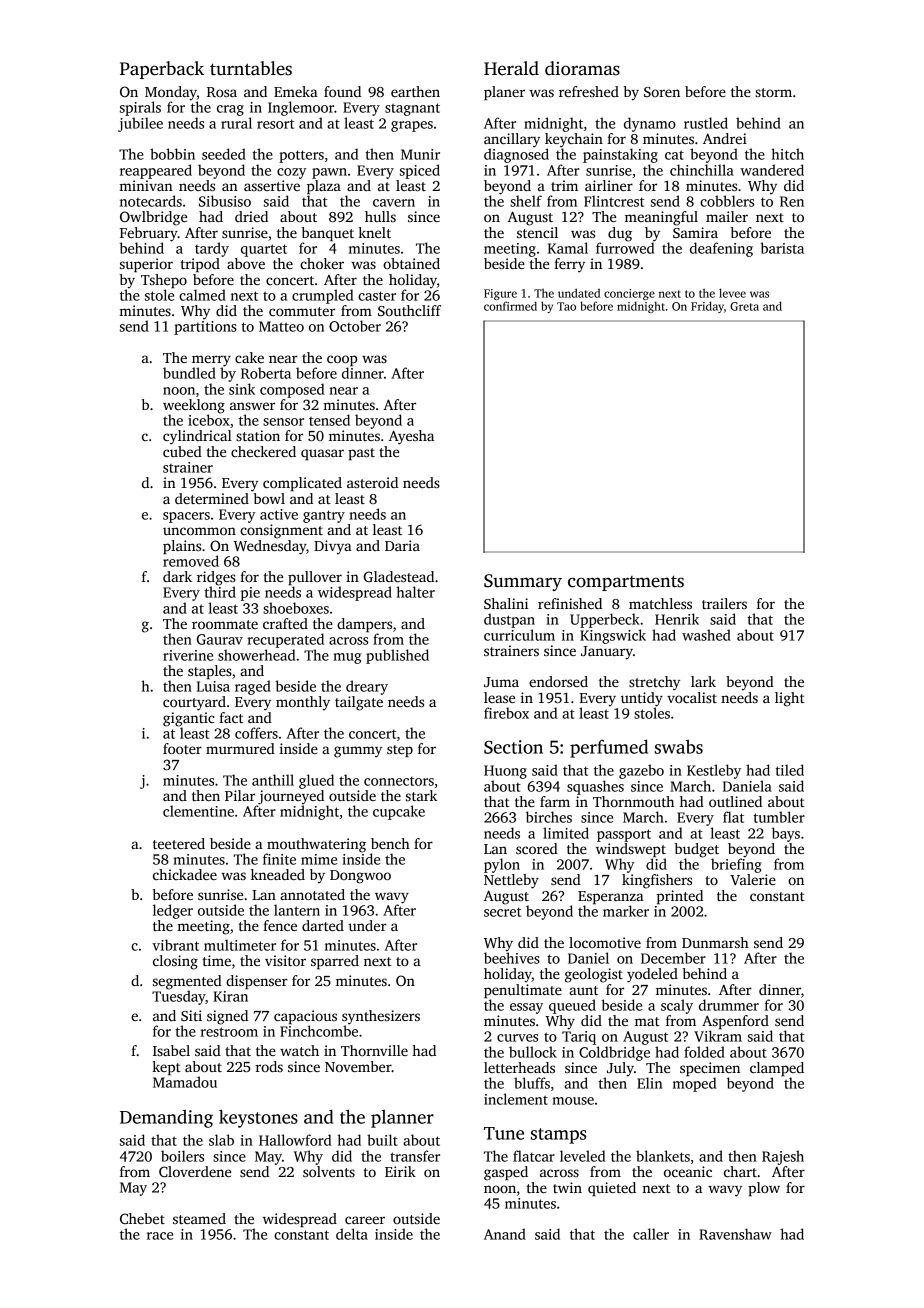 Image resolution: width=924 pixels, height=1308 pixels. Describe the element at coordinates (566, 306) in the page. I see `Tao` at that location.
